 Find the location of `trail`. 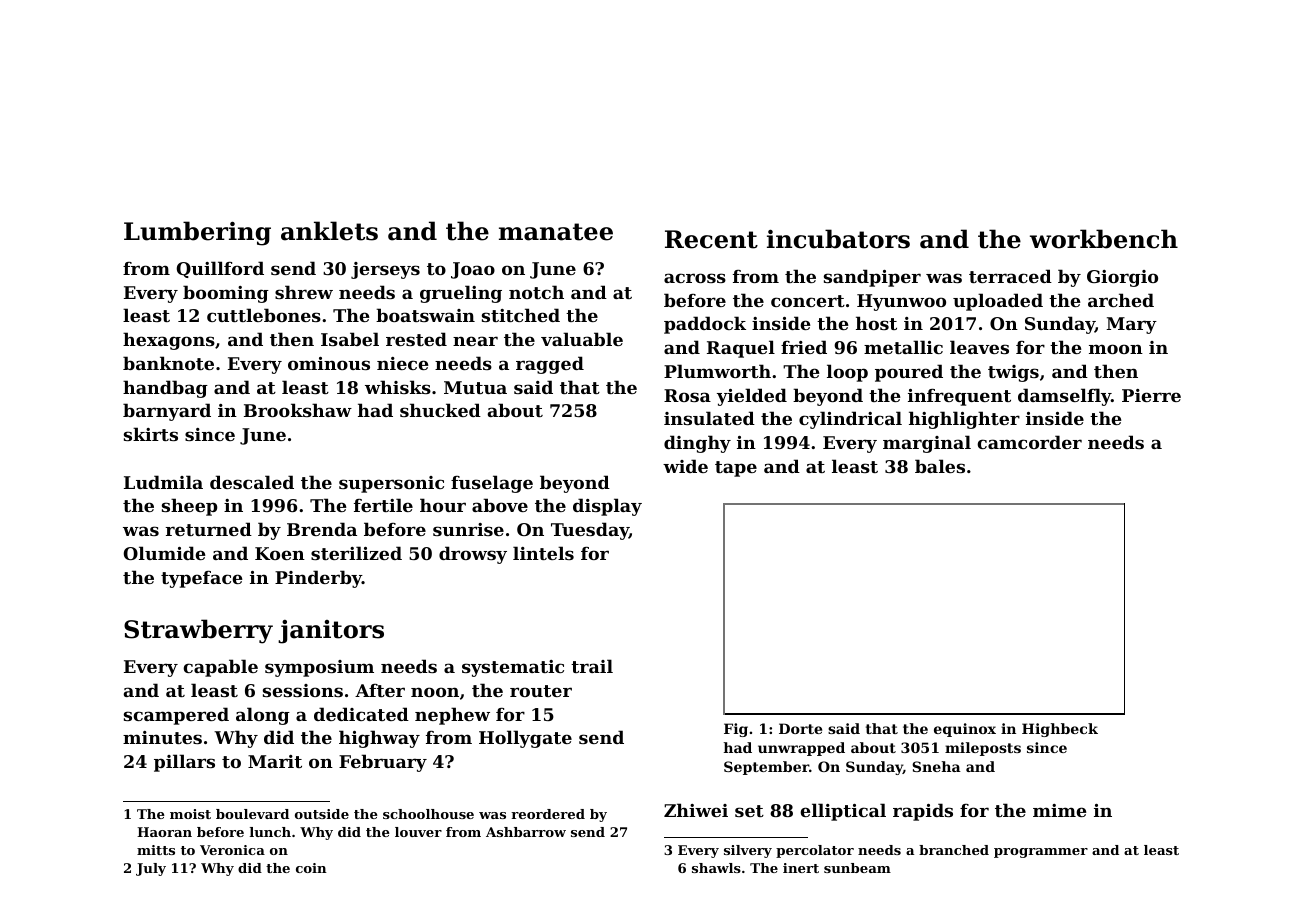

trail is located at coordinates (592, 666).
